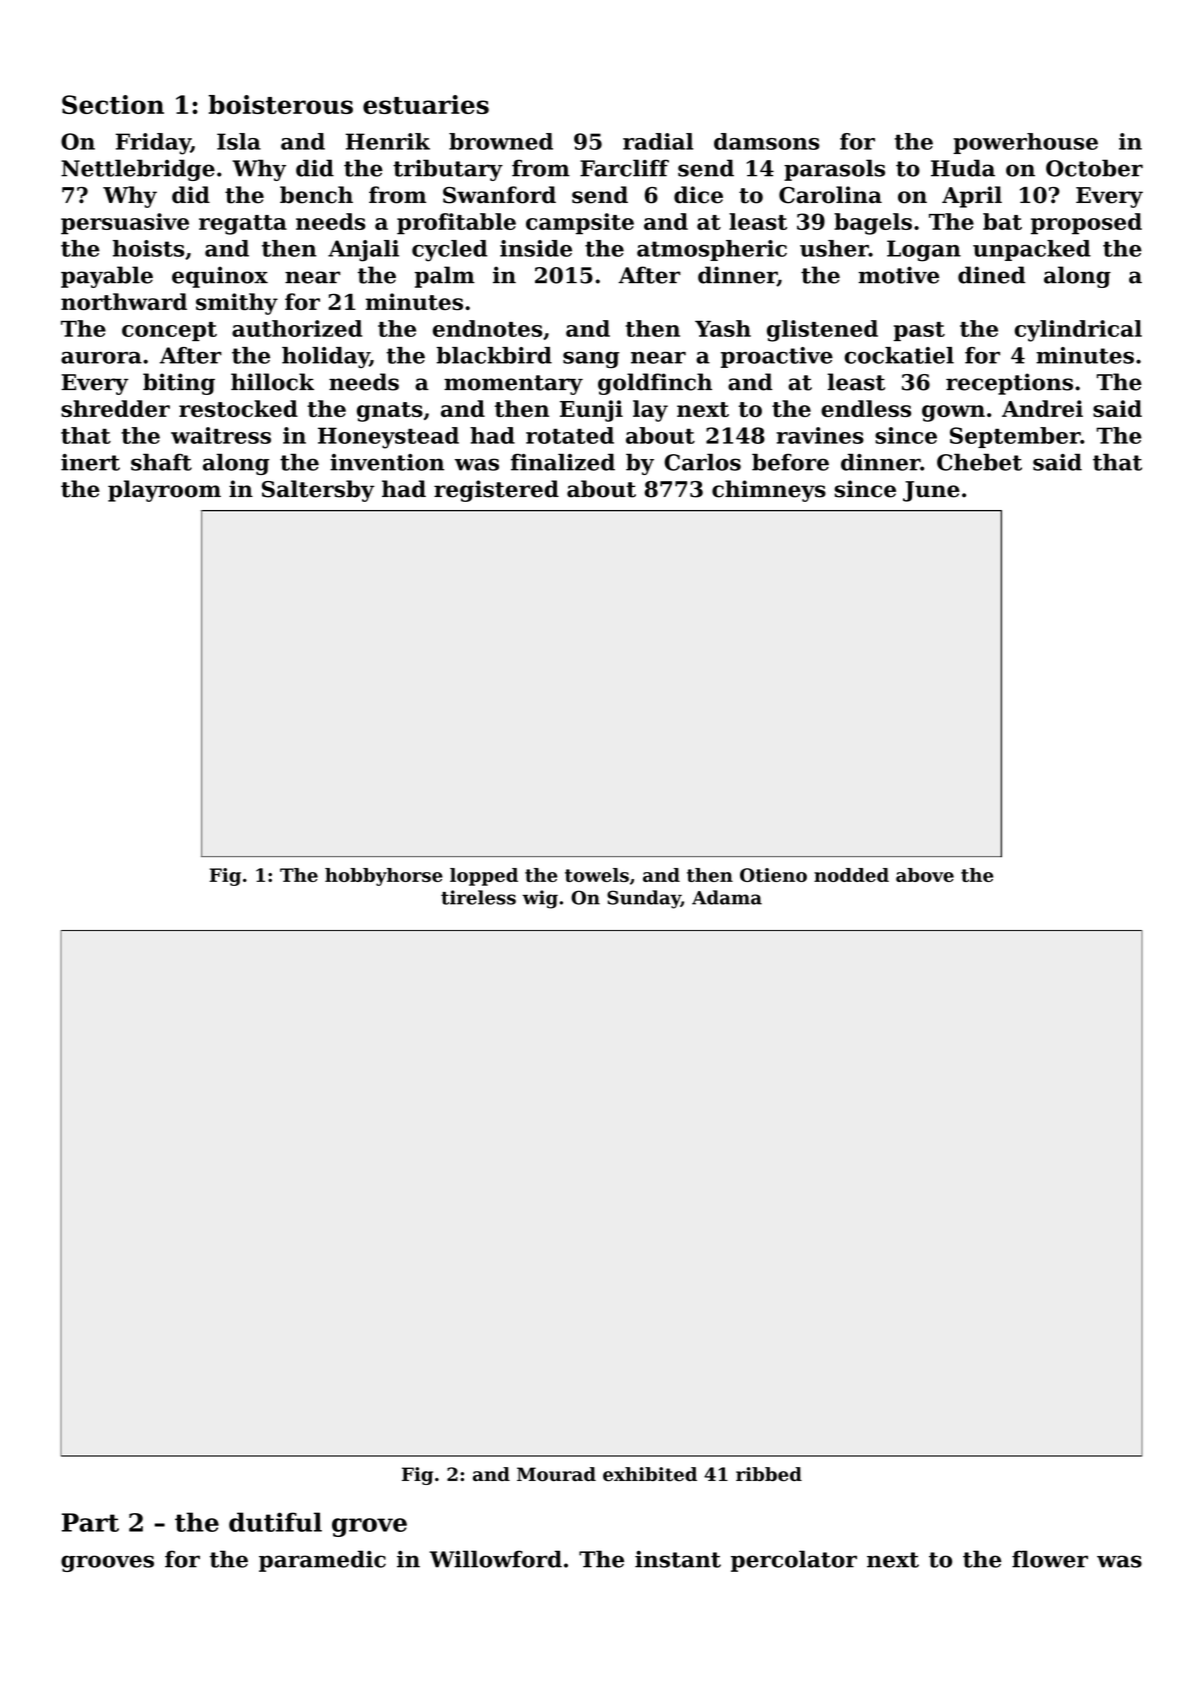  What do you see at coordinates (1025, 143) in the document?
I see `powerhouse` at bounding box center [1025, 143].
